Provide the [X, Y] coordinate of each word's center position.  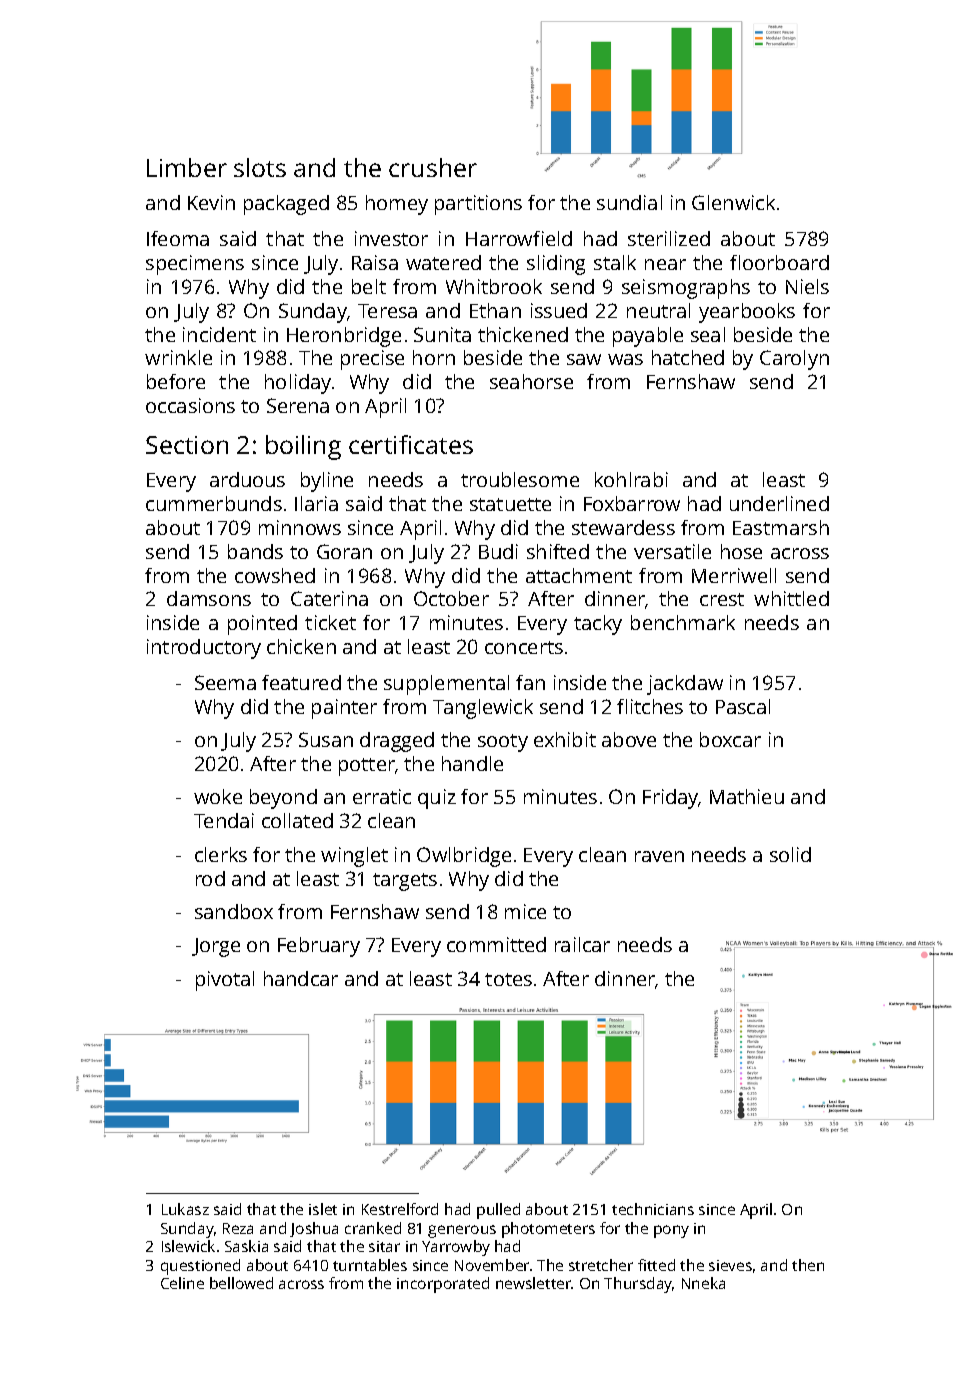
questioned [200, 1267]
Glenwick [733, 202]
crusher [433, 167]
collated [297, 820]
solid [790, 854]
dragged [397, 742]
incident [219, 334]
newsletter [534, 1283]
